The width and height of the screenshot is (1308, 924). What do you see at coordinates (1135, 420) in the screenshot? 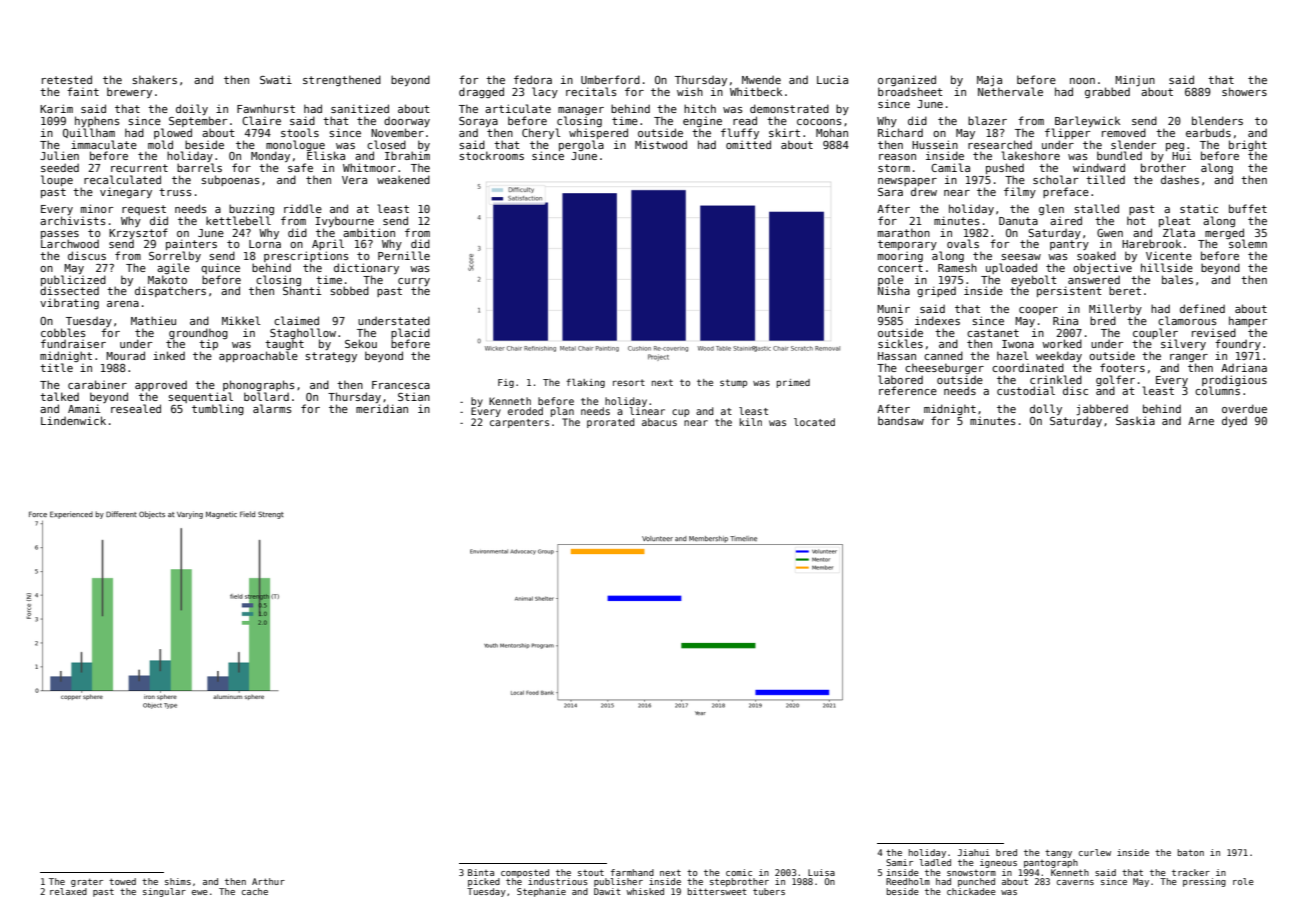
I see `Saskia` at bounding box center [1135, 420].
